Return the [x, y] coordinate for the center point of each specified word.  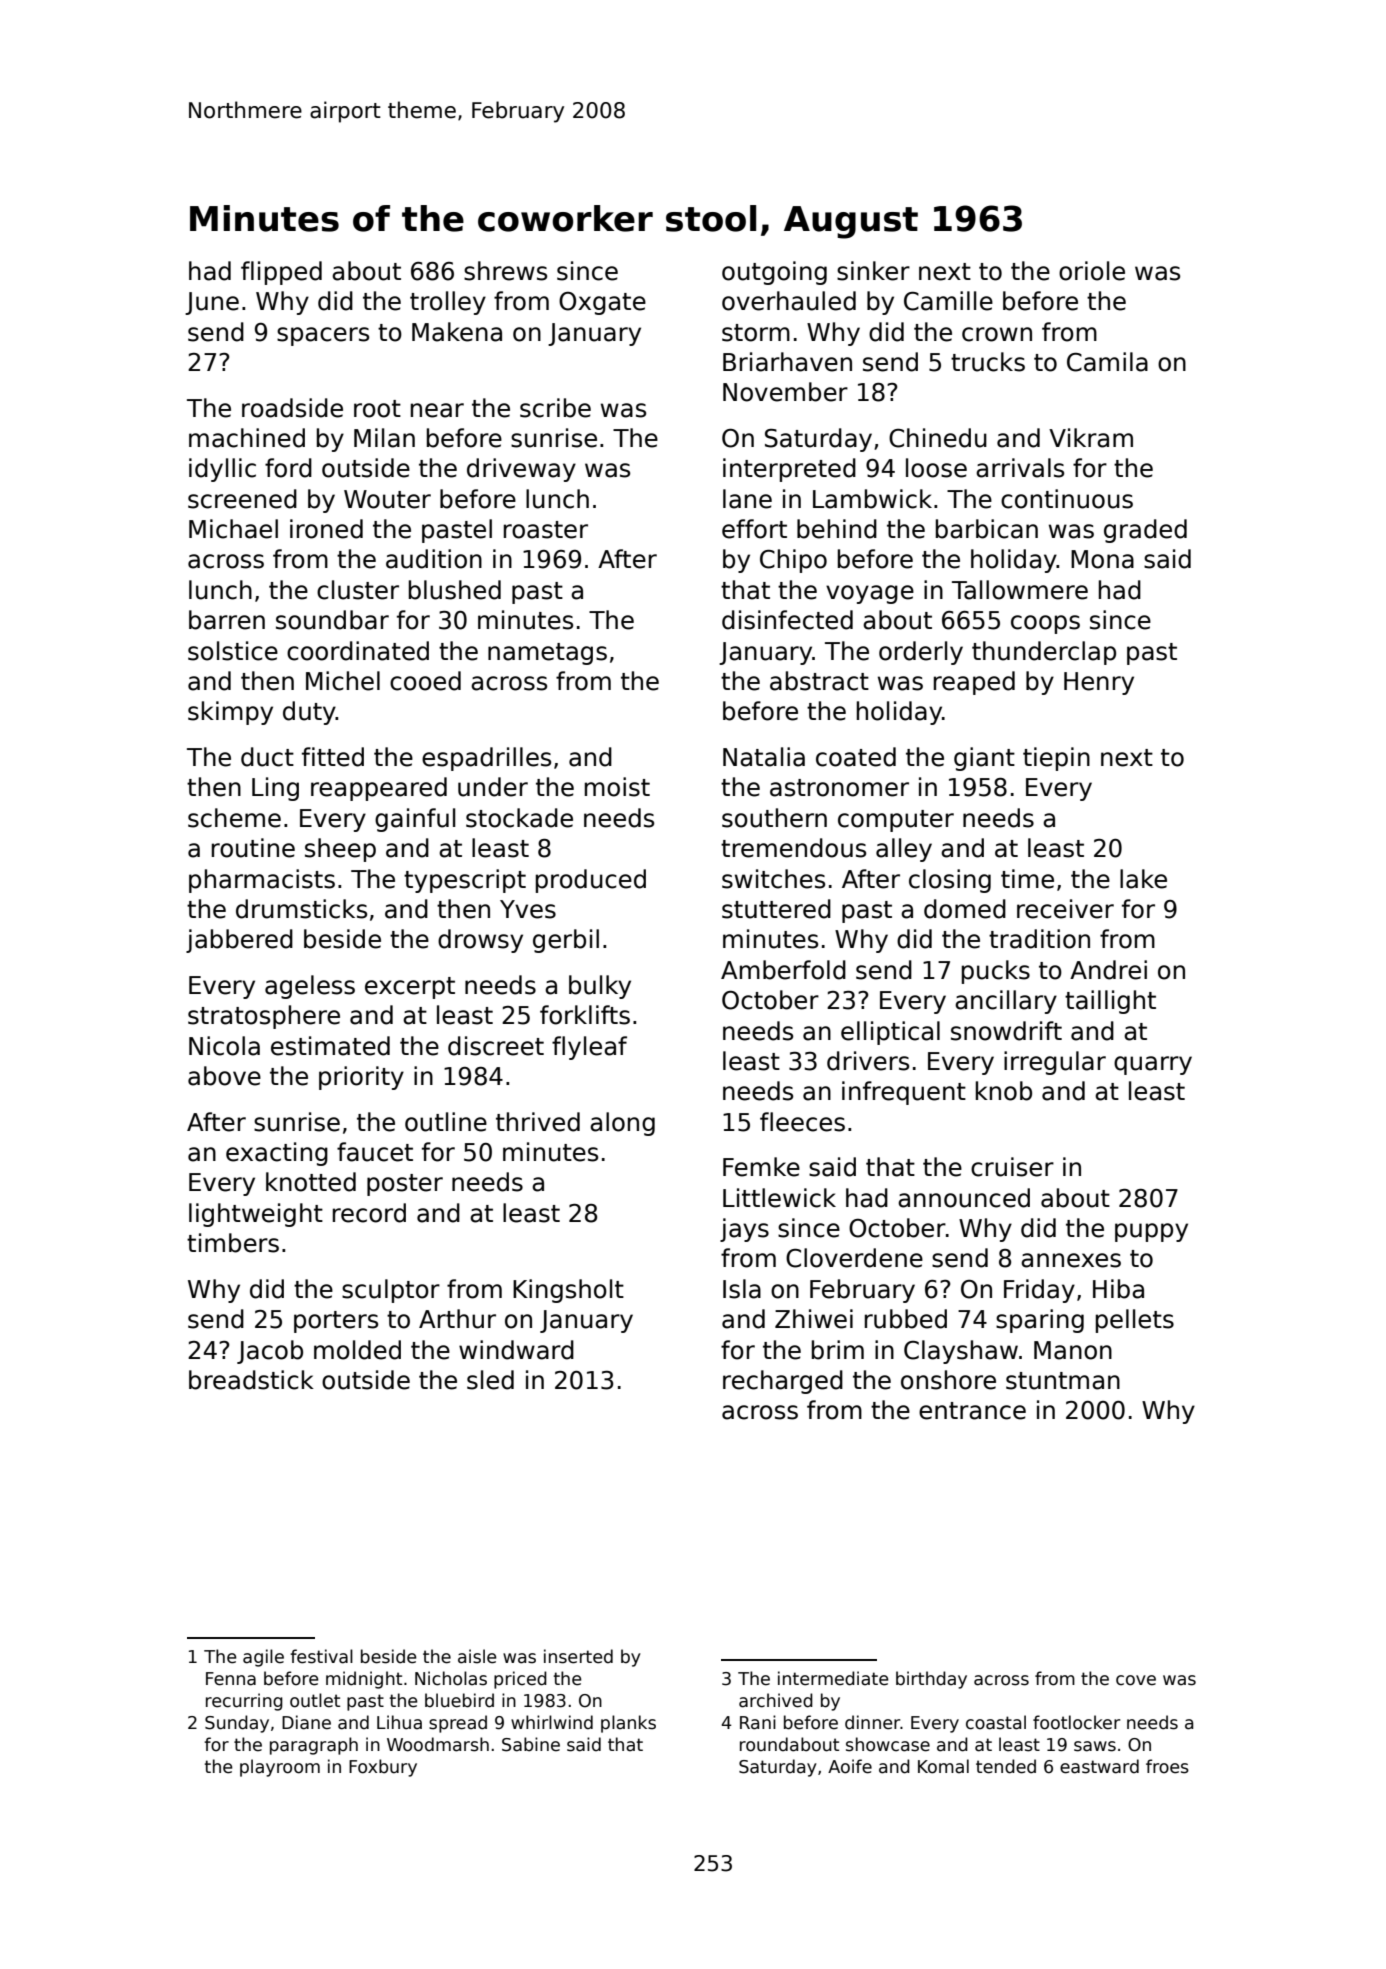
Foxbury [383, 1768]
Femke [761, 1167]
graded [1145, 531]
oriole [1092, 271]
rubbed [906, 1319]
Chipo [793, 561]
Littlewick [779, 1198]
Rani [758, 1722]
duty [309, 713]
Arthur [457, 1319]
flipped [281, 273]
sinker [873, 271]
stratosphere [264, 1017]
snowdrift [1006, 1031]
